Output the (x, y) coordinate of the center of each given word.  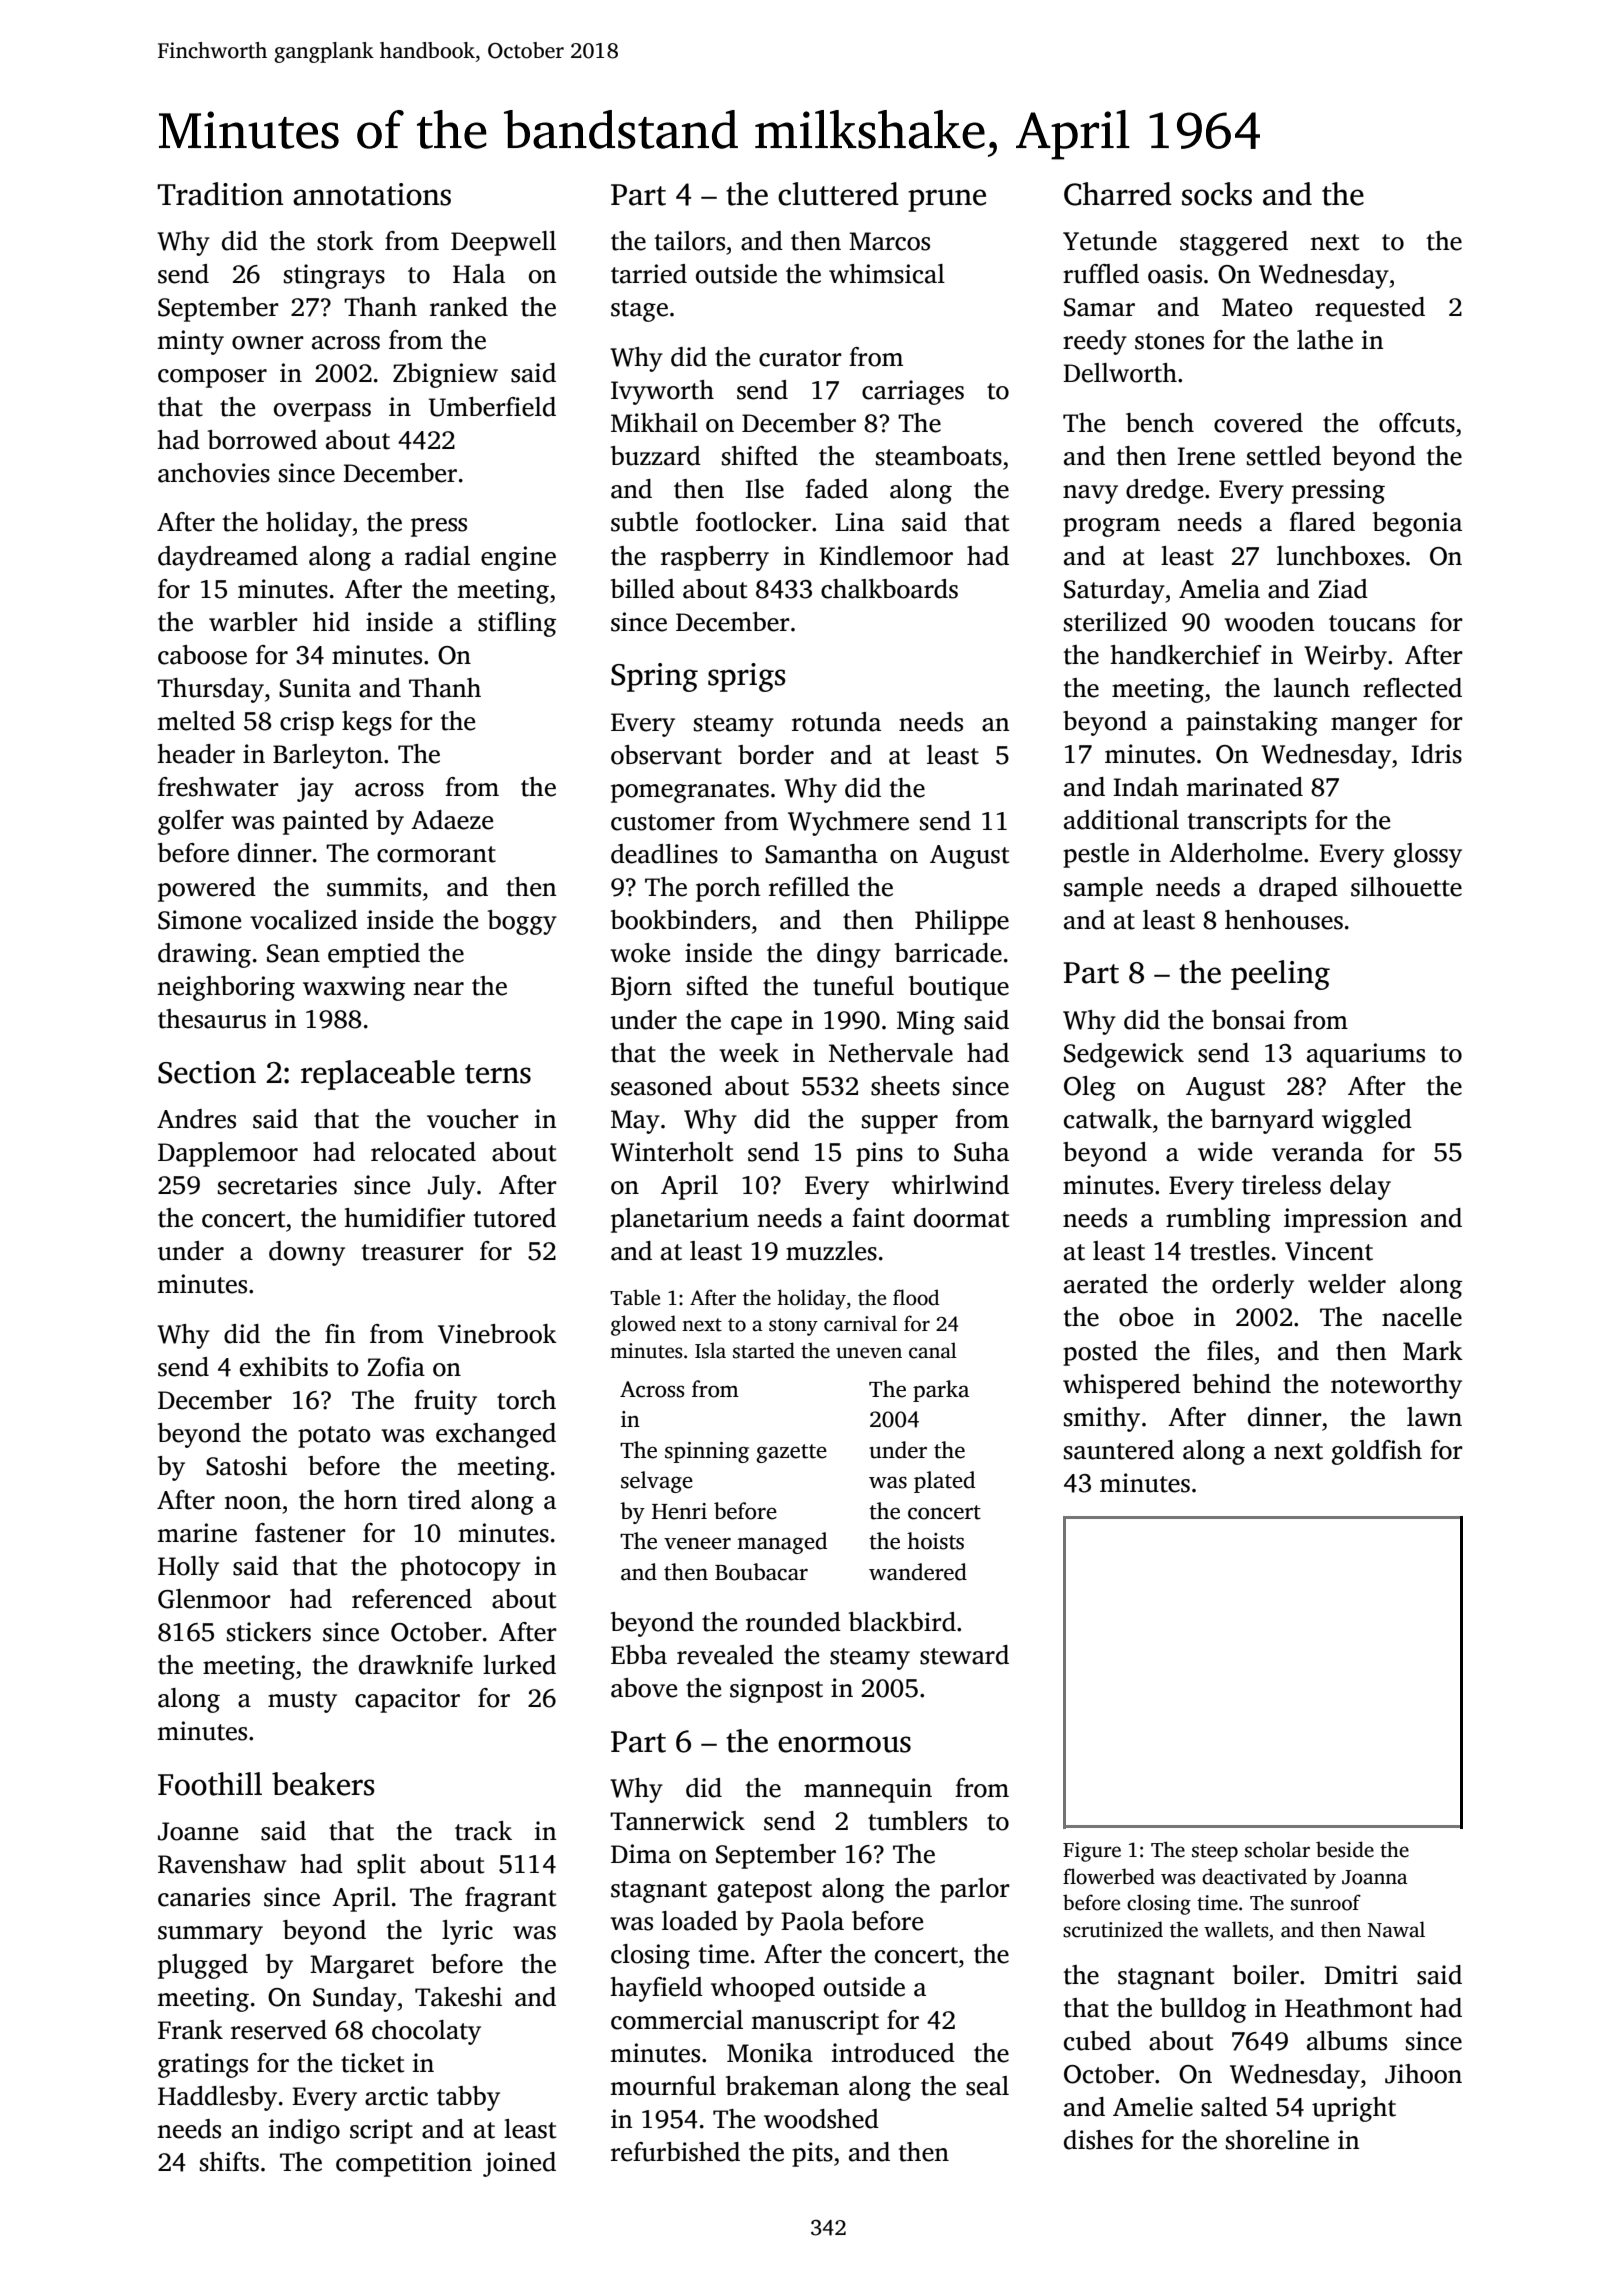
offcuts (1417, 423)
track (483, 1831)
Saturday (1114, 591)
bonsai (1248, 1020)
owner (268, 343)
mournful (663, 2086)
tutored (515, 1218)
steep (1215, 1853)
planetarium (680, 1220)
